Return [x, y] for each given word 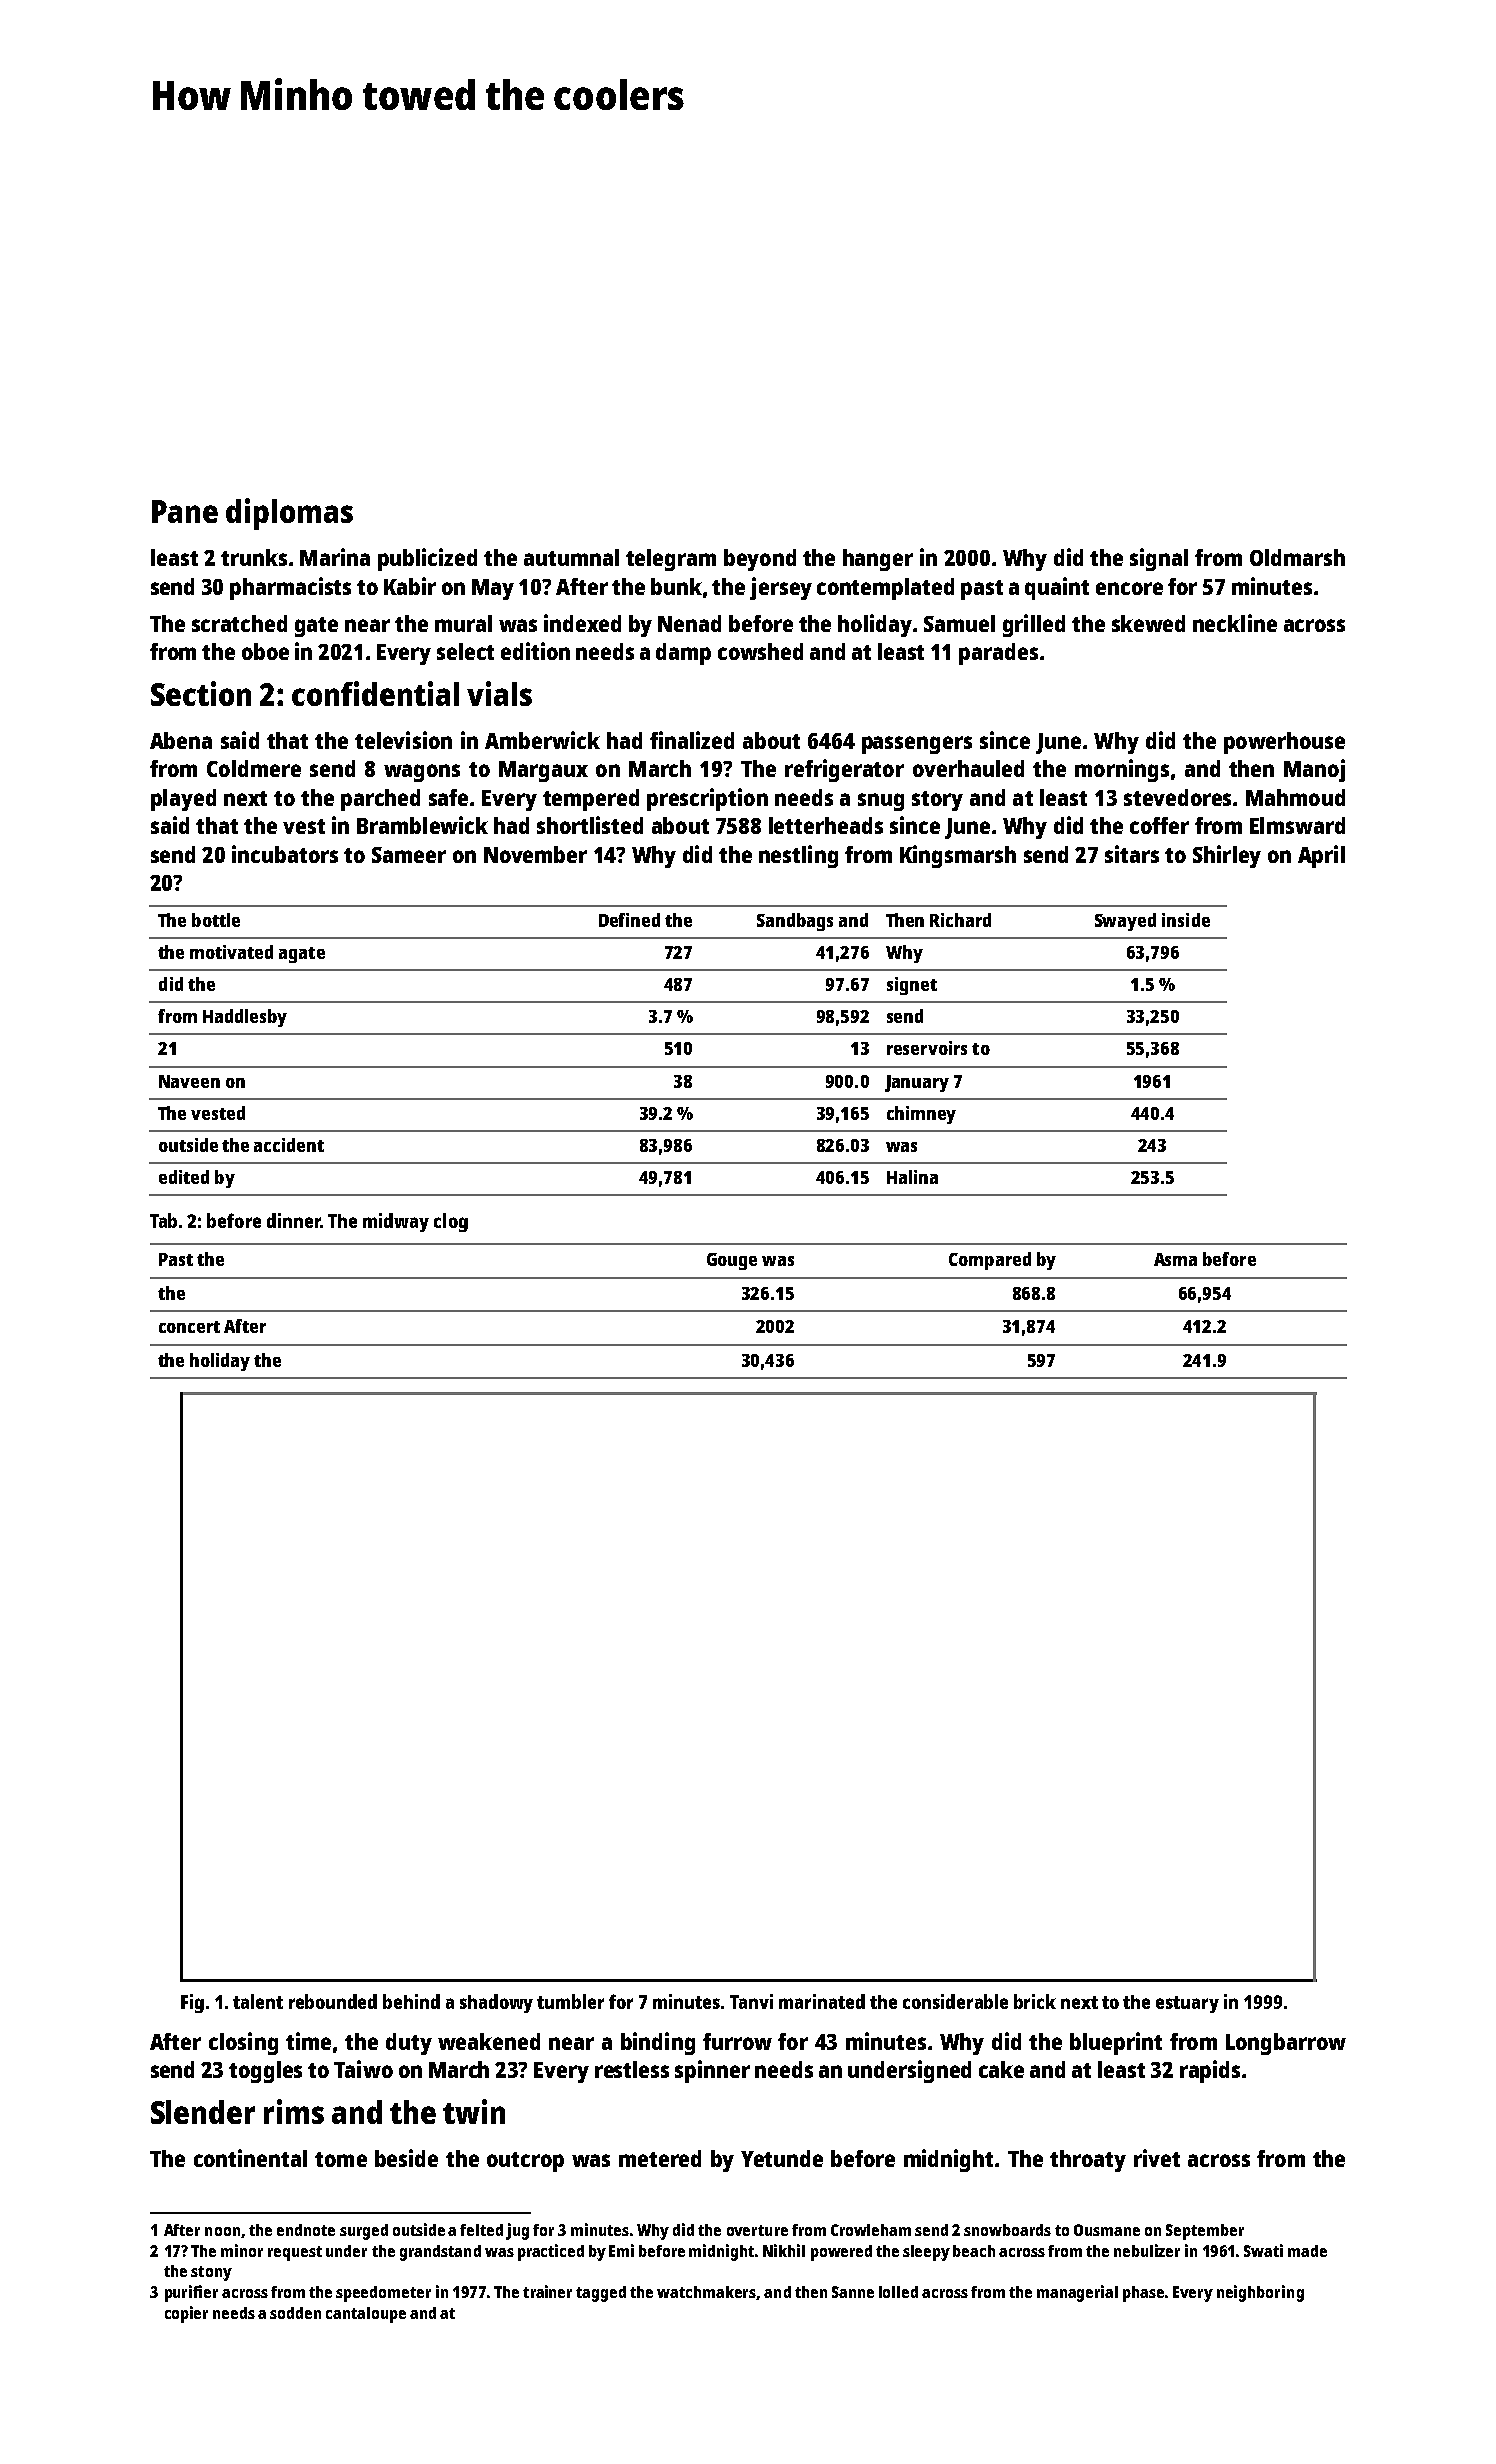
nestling [798, 856]
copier [186, 2314]
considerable [955, 2001]
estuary [1187, 2004]
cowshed [760, 651]
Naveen [189, 1081]
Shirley [1227, 856]
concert [189, 1327]
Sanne [853, 2292]
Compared [990, 1261]
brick [1035, 2001]
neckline [1235, 623]
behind [411, 2001]
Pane [185, 511]
